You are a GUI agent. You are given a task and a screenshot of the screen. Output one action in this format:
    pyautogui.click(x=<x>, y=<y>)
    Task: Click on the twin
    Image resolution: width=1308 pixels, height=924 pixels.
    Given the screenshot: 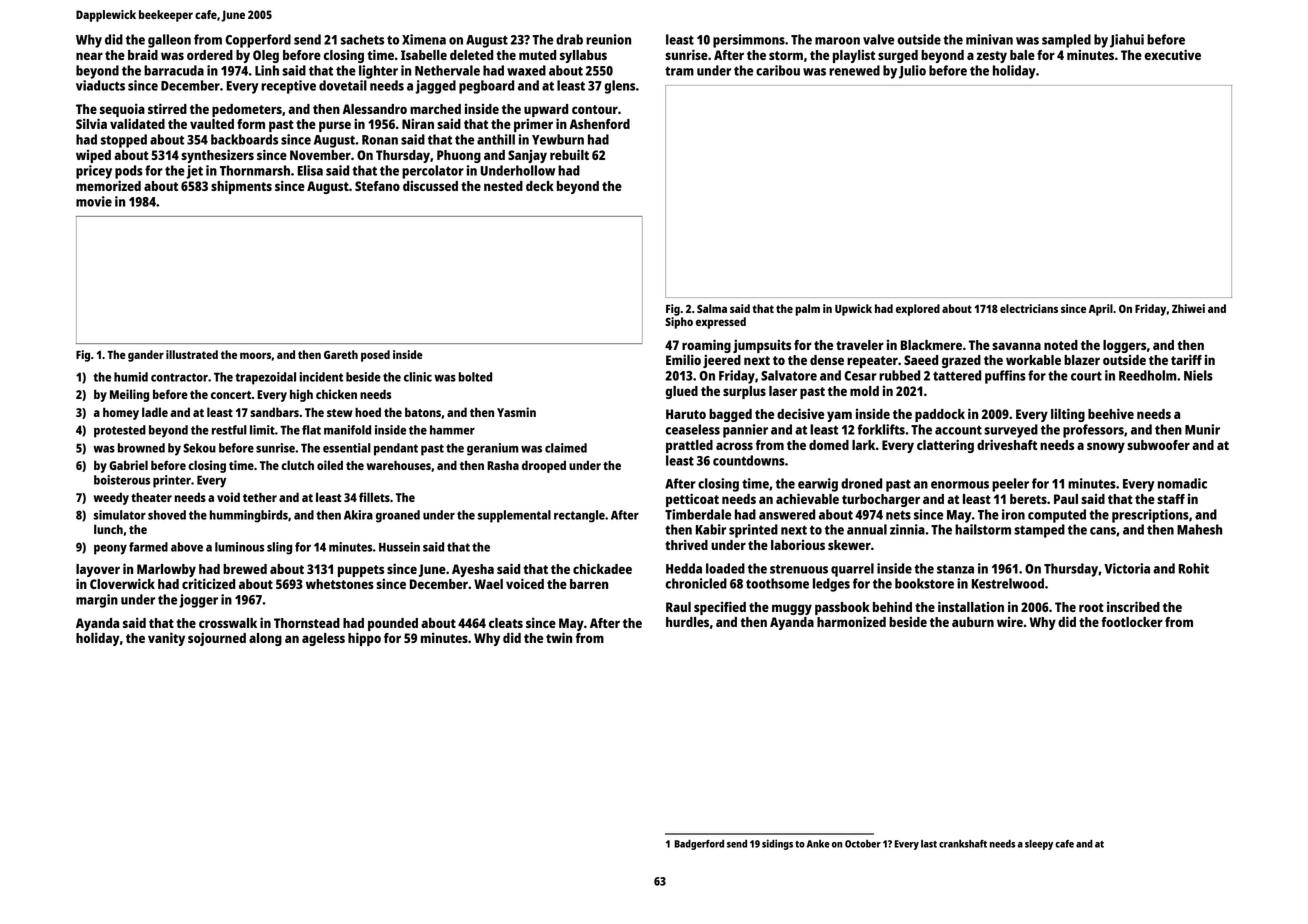 What is the action you would take?
    pyautogui.click(x=559, y=637)
